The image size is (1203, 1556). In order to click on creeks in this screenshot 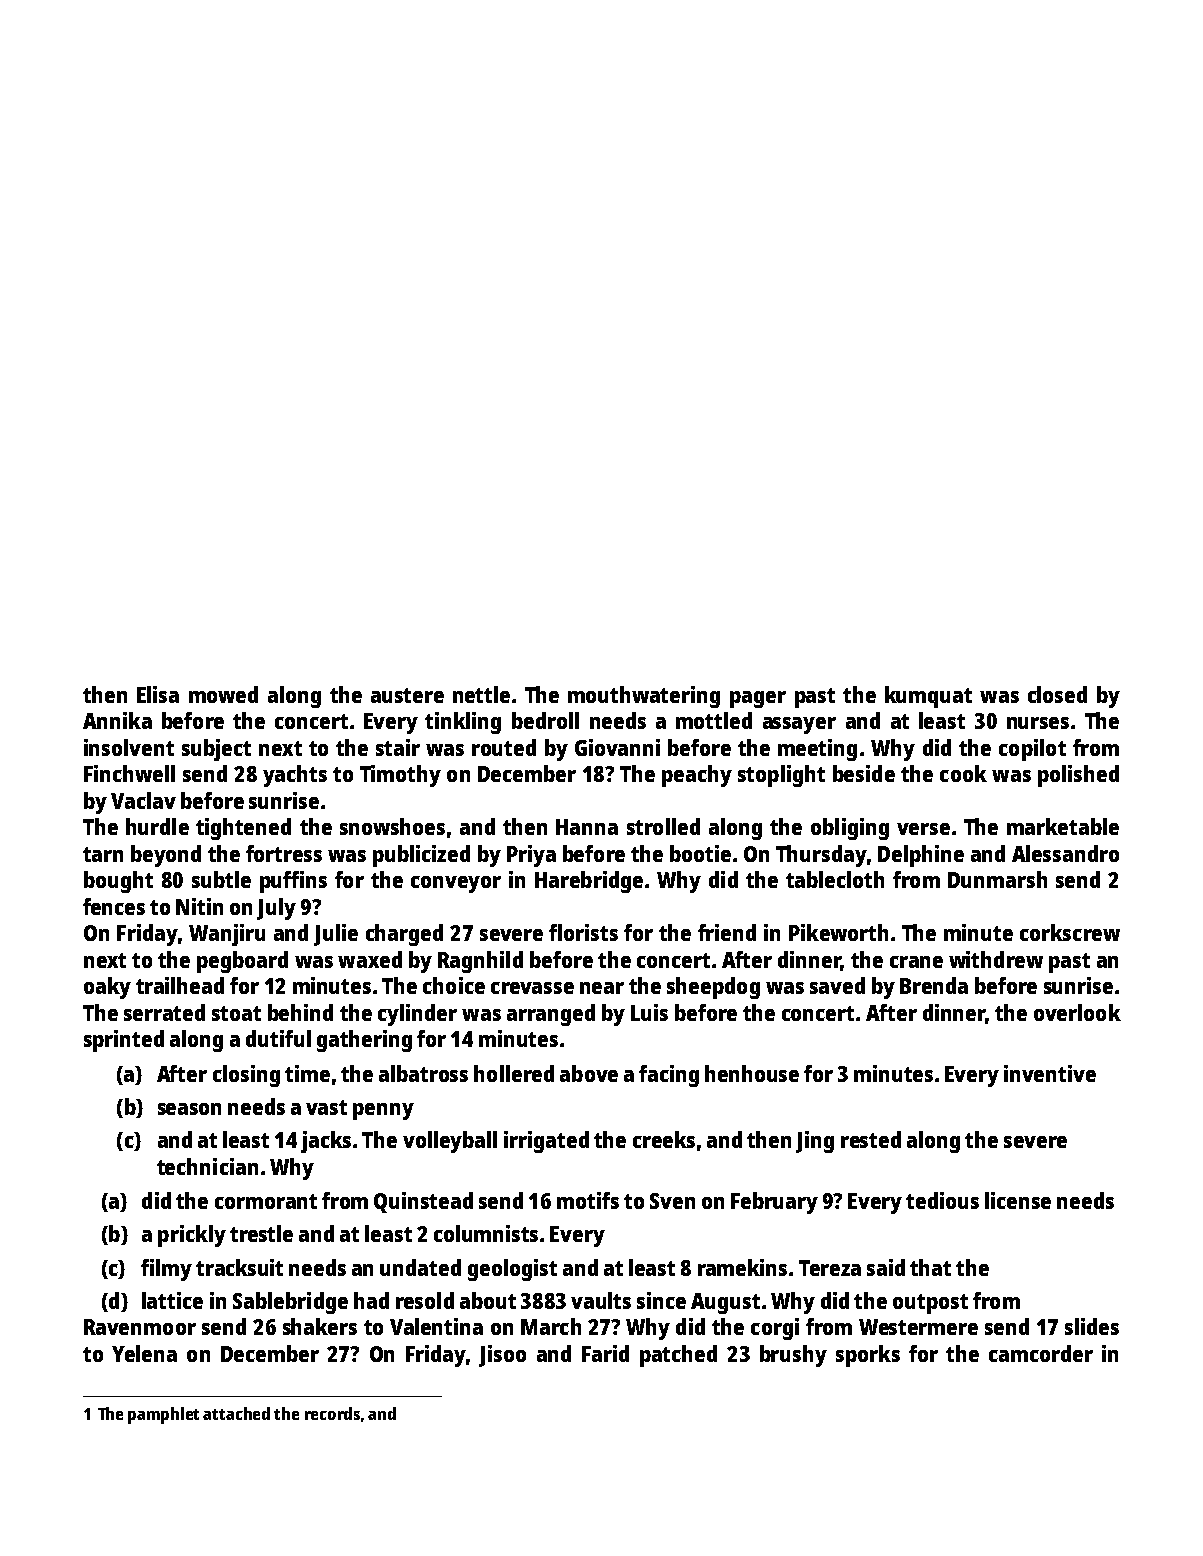, I will do `click(664, 1139)`.
